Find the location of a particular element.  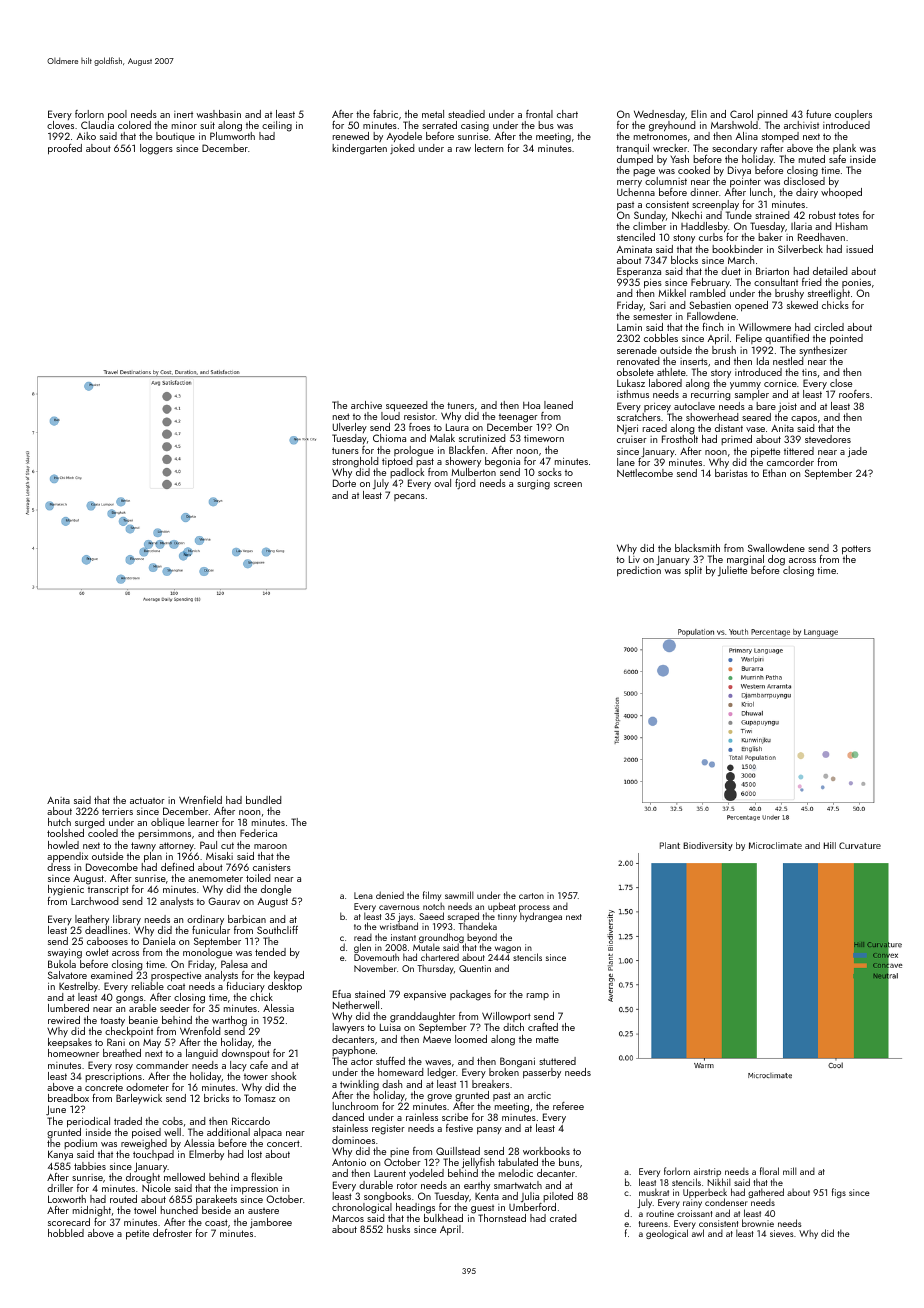

pecans is located at coordinates (409, 497).
